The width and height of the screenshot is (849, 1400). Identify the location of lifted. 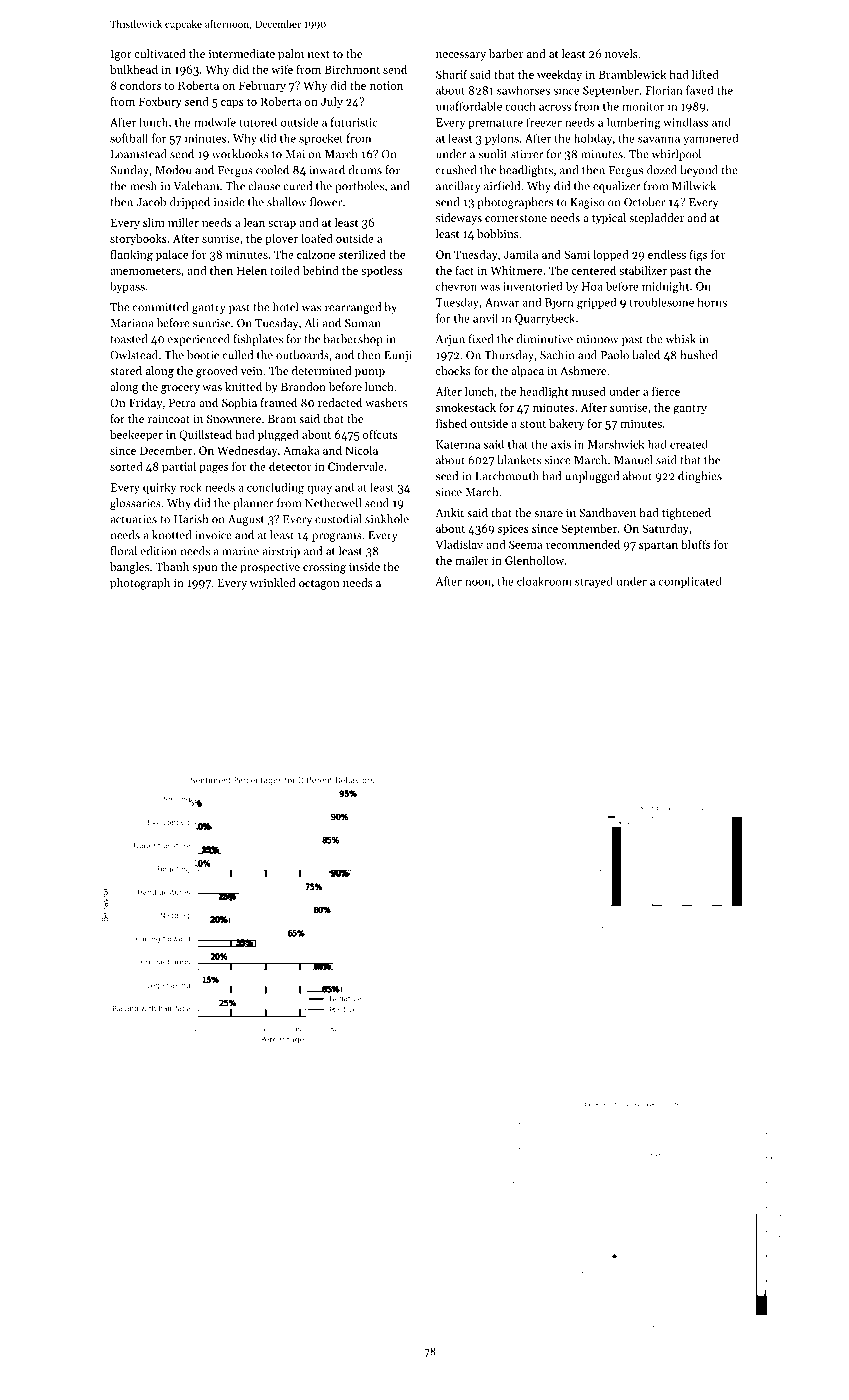
(705, 74).
